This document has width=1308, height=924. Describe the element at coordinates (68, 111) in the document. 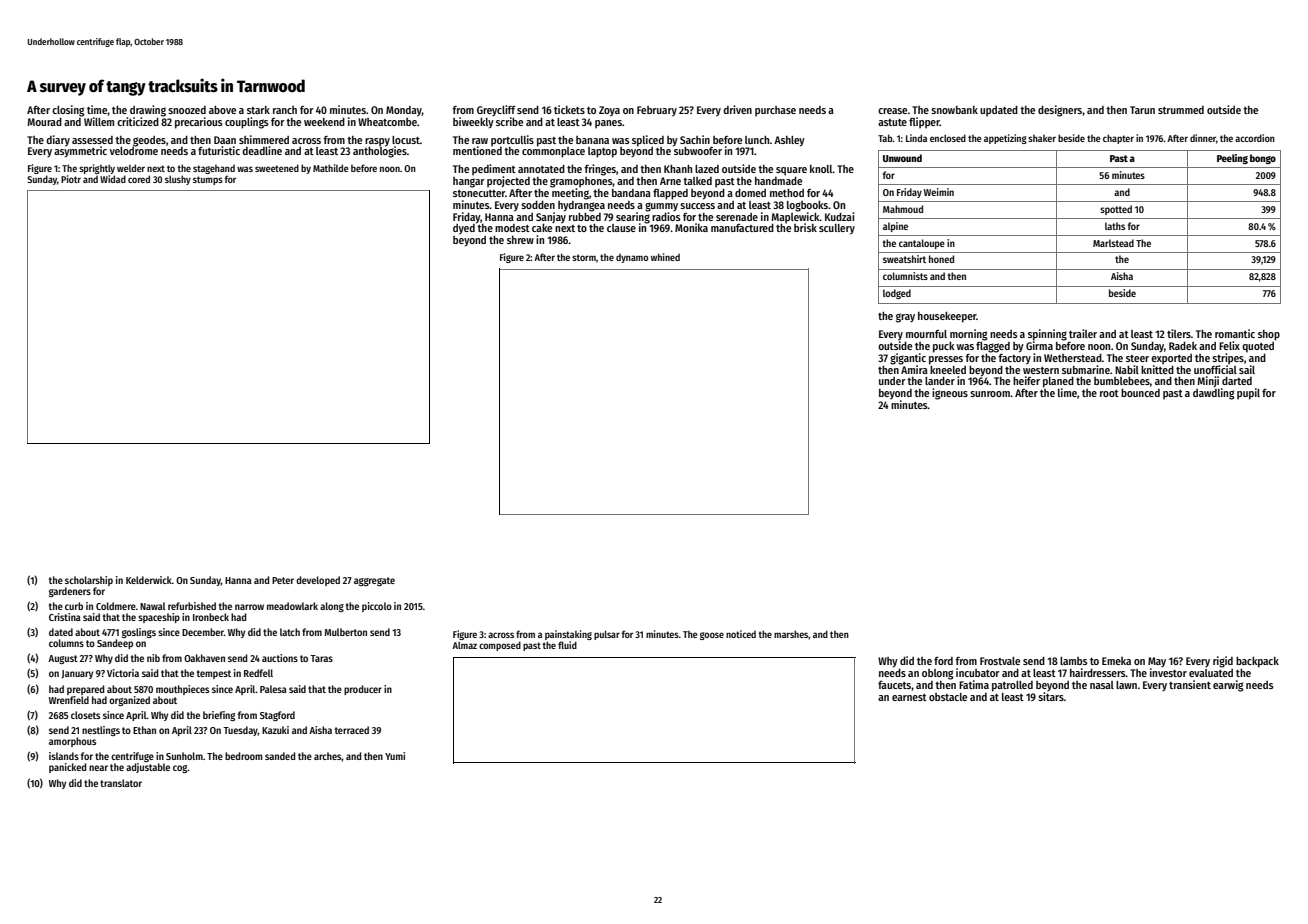

I see `closing` at that location.
